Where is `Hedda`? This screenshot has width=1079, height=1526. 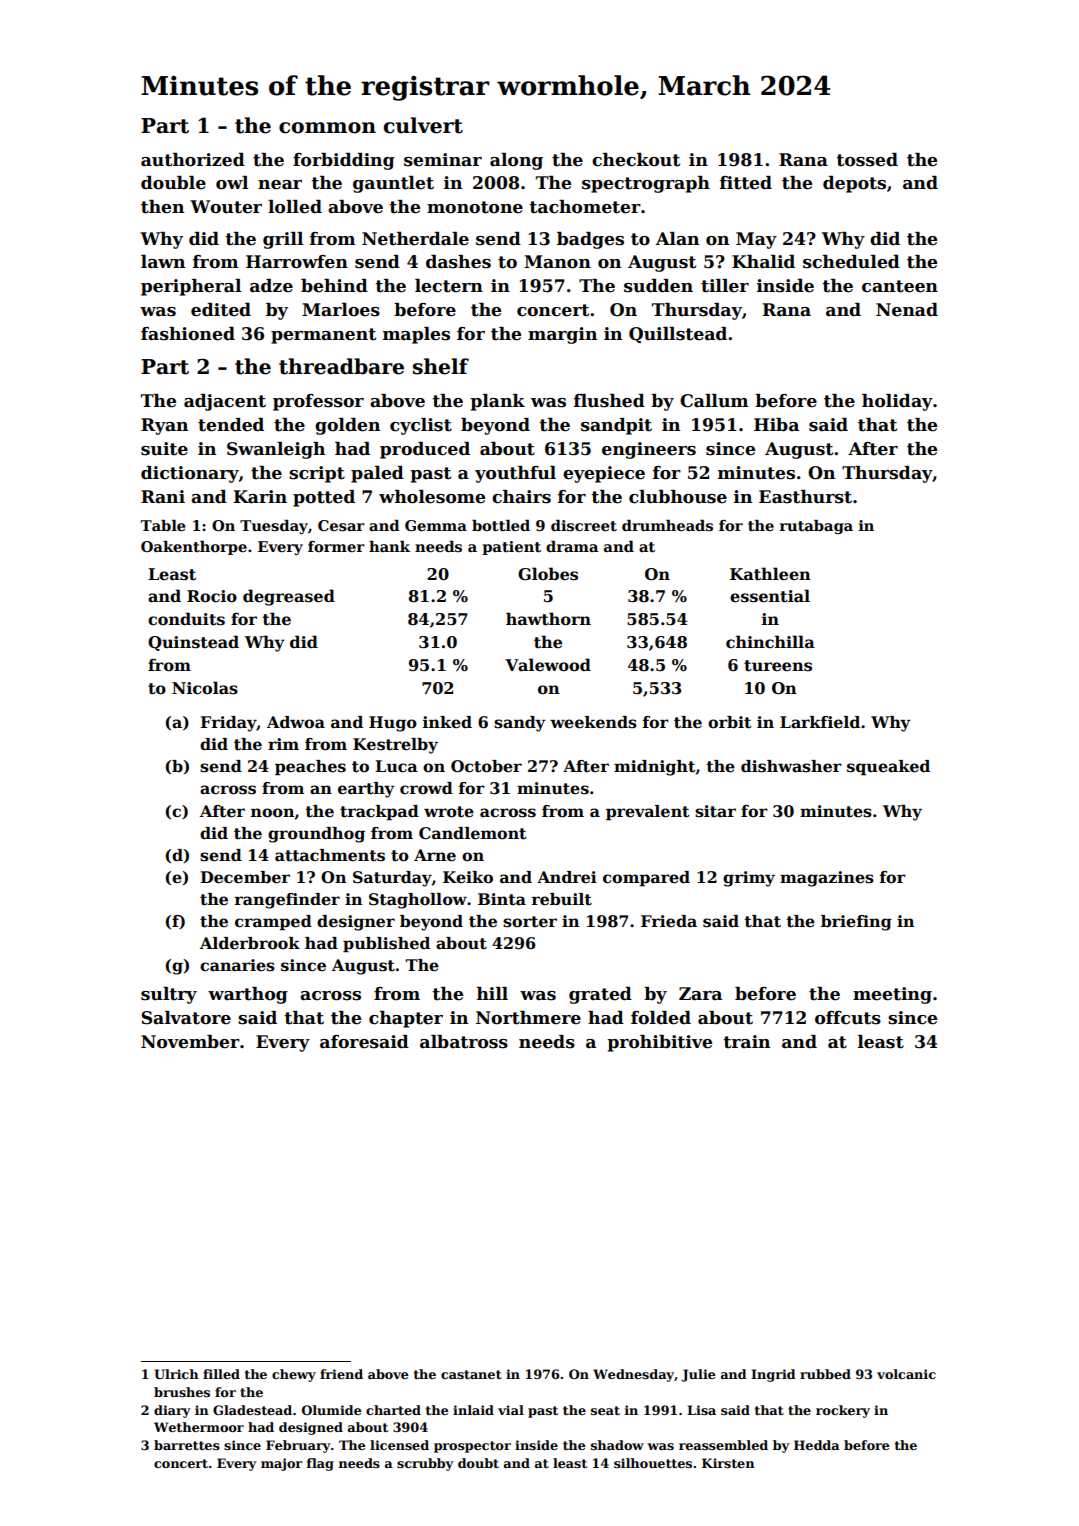
Hedda is located at coordinates (817, 1445).
